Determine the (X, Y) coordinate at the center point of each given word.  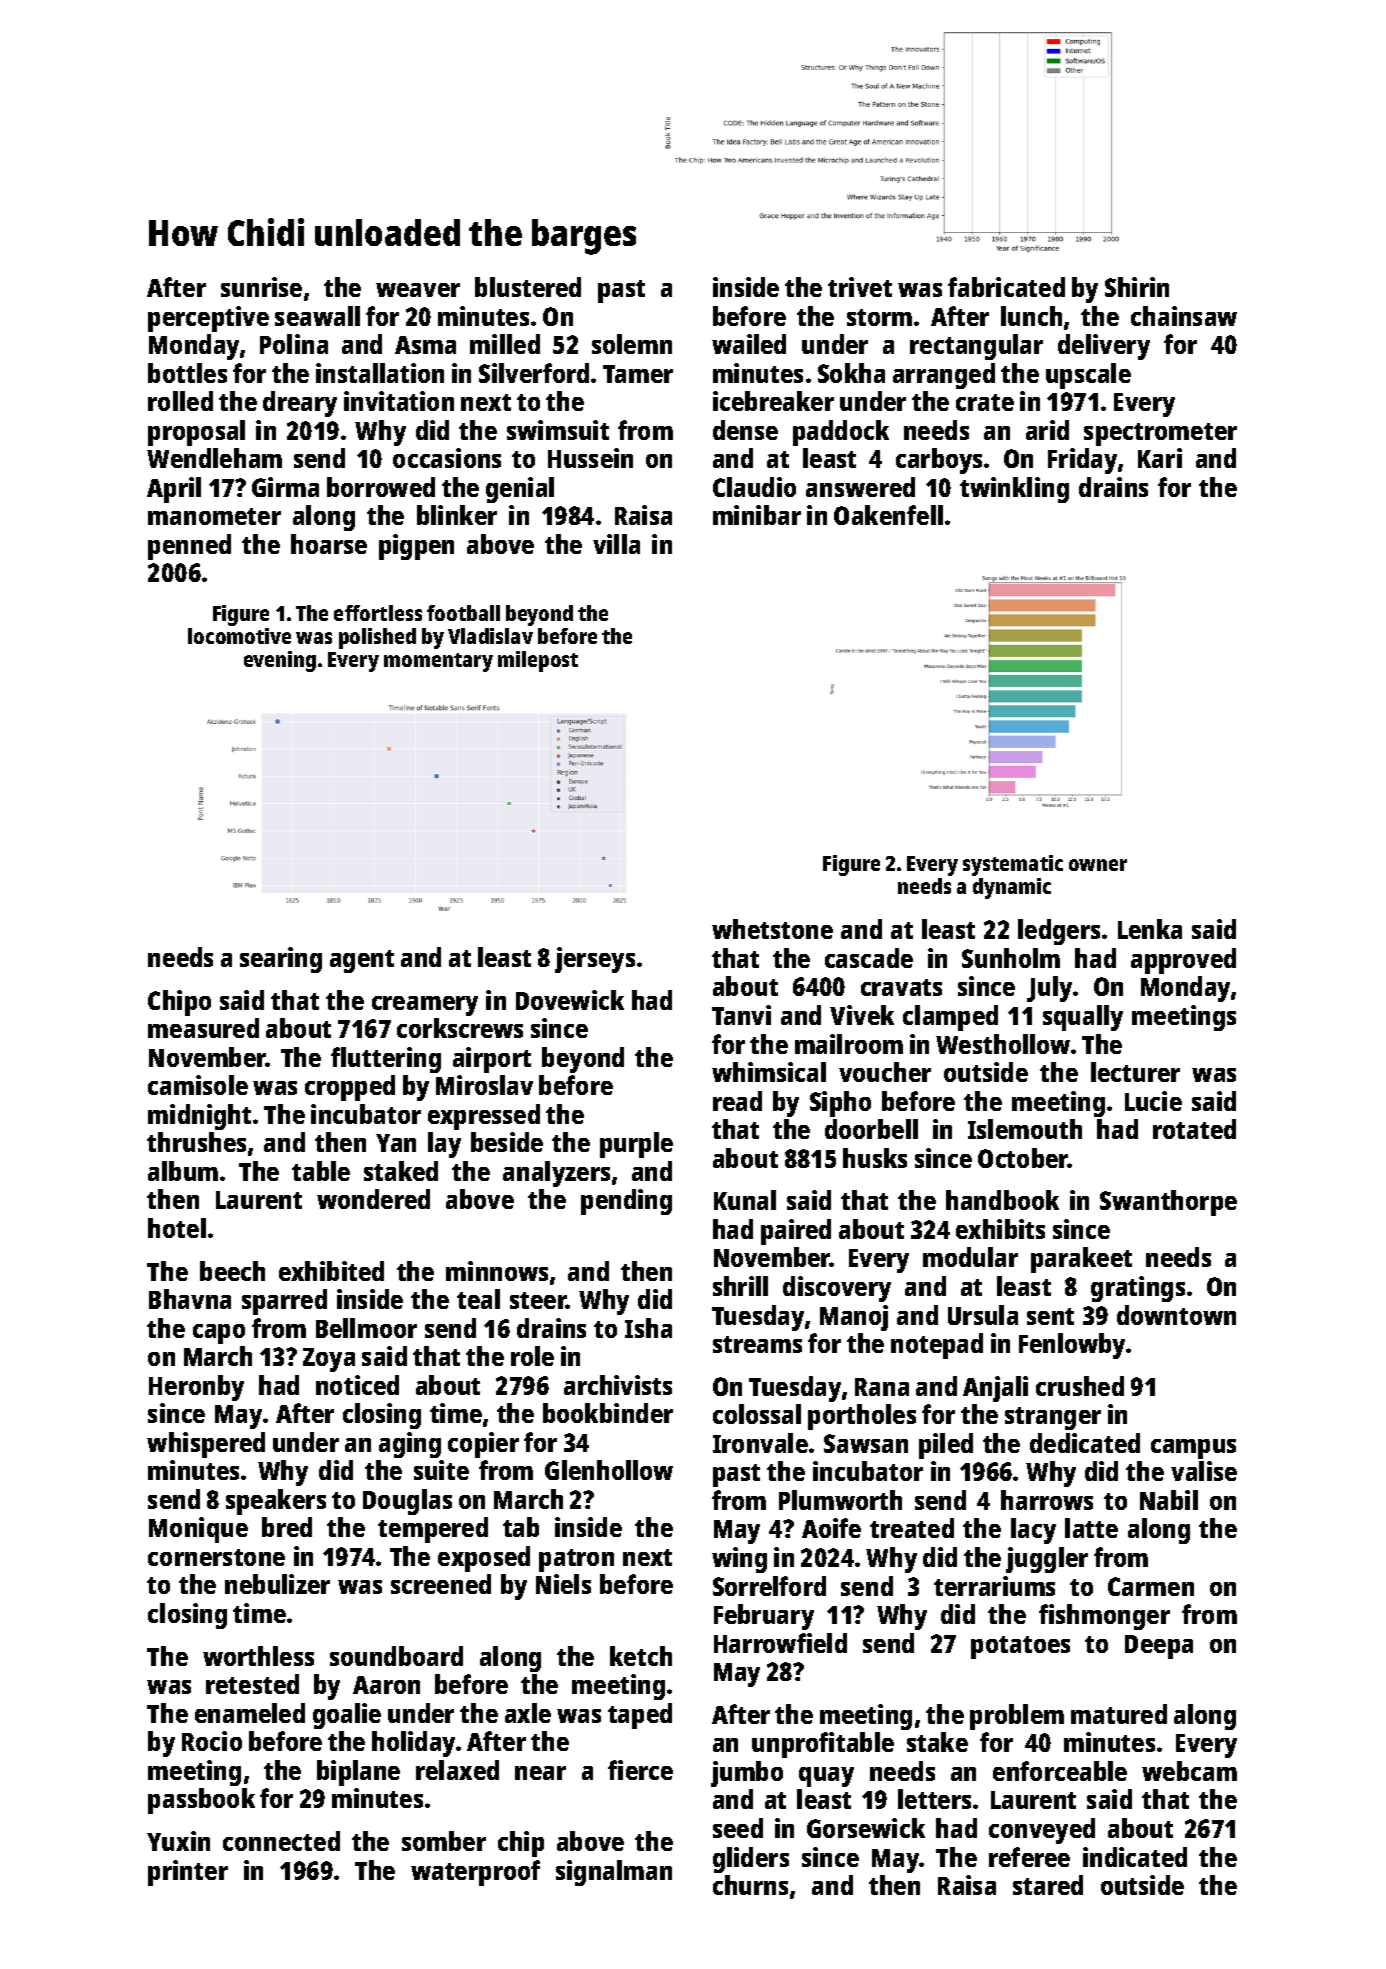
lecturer (1135, 1072)
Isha (648, 1328)
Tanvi (741, 1015)
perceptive (208, 319)
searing (281, 960)
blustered (528, 287)
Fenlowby (1073, 1346)
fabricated (1006, 287)
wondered (373, 1199)
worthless (258, 1656)
